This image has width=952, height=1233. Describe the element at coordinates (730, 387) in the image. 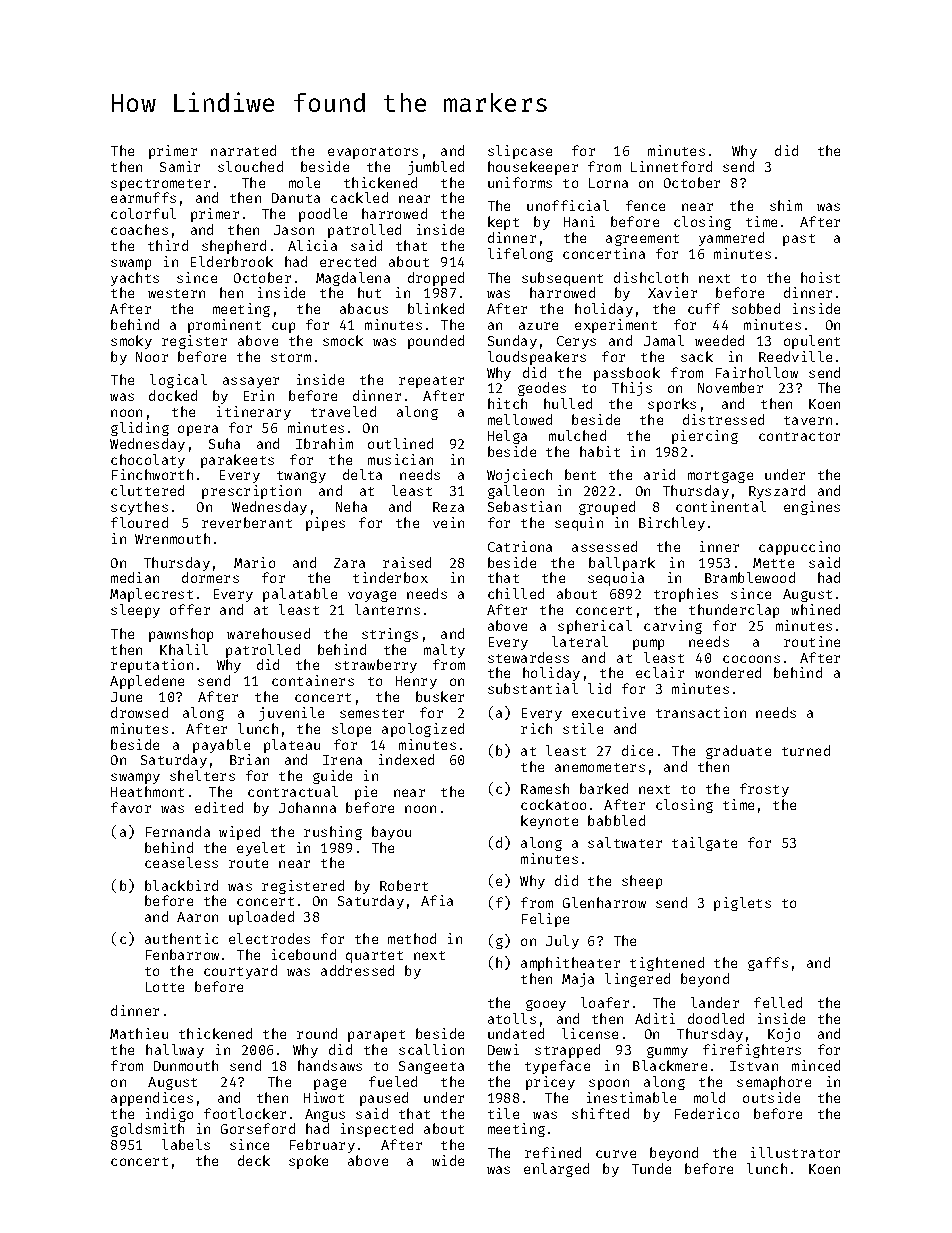

I see `November` at that location.
